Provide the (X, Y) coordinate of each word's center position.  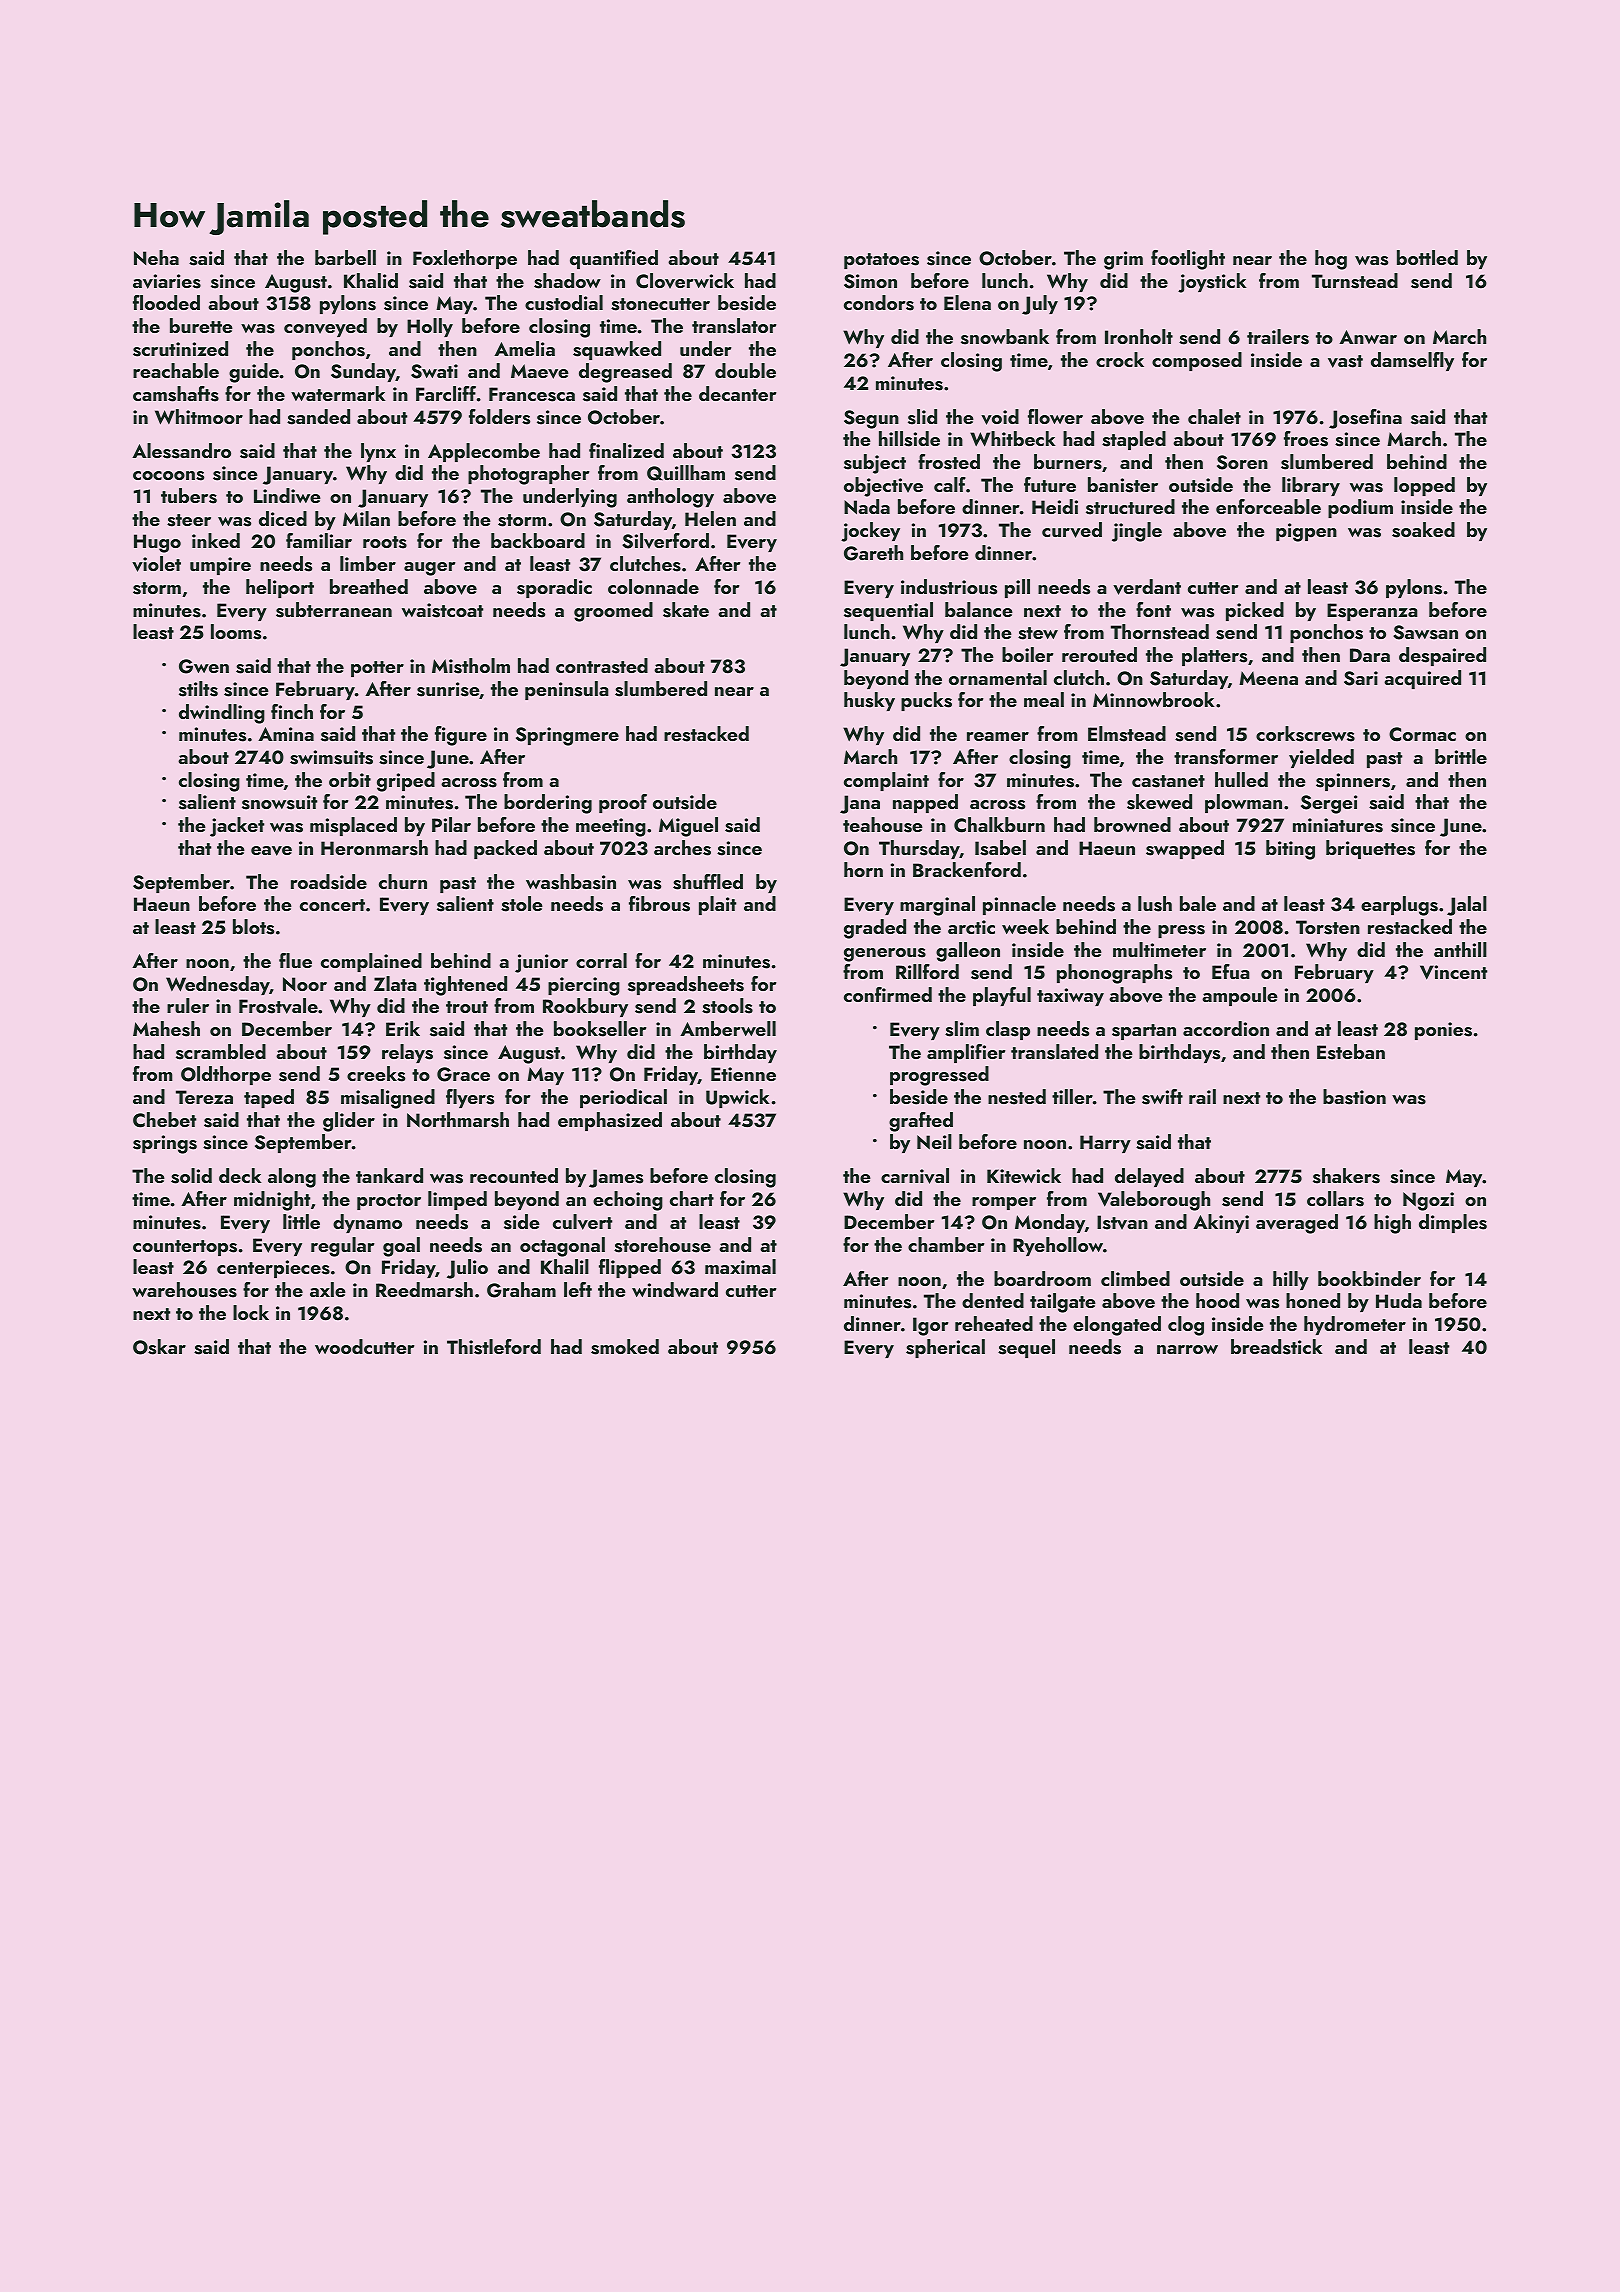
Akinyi (1221, 1223)
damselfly (1412, 361)
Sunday (363, 372)
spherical (945, 1348)
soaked (1423, 530)
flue (295, 960)
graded (875, 929)
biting (1290, 850)
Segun (871, 419)
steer (189, 520)
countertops (185, 1248)
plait (717, 905)
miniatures (1338, 825)
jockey (870, 532)
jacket (237, 827)
